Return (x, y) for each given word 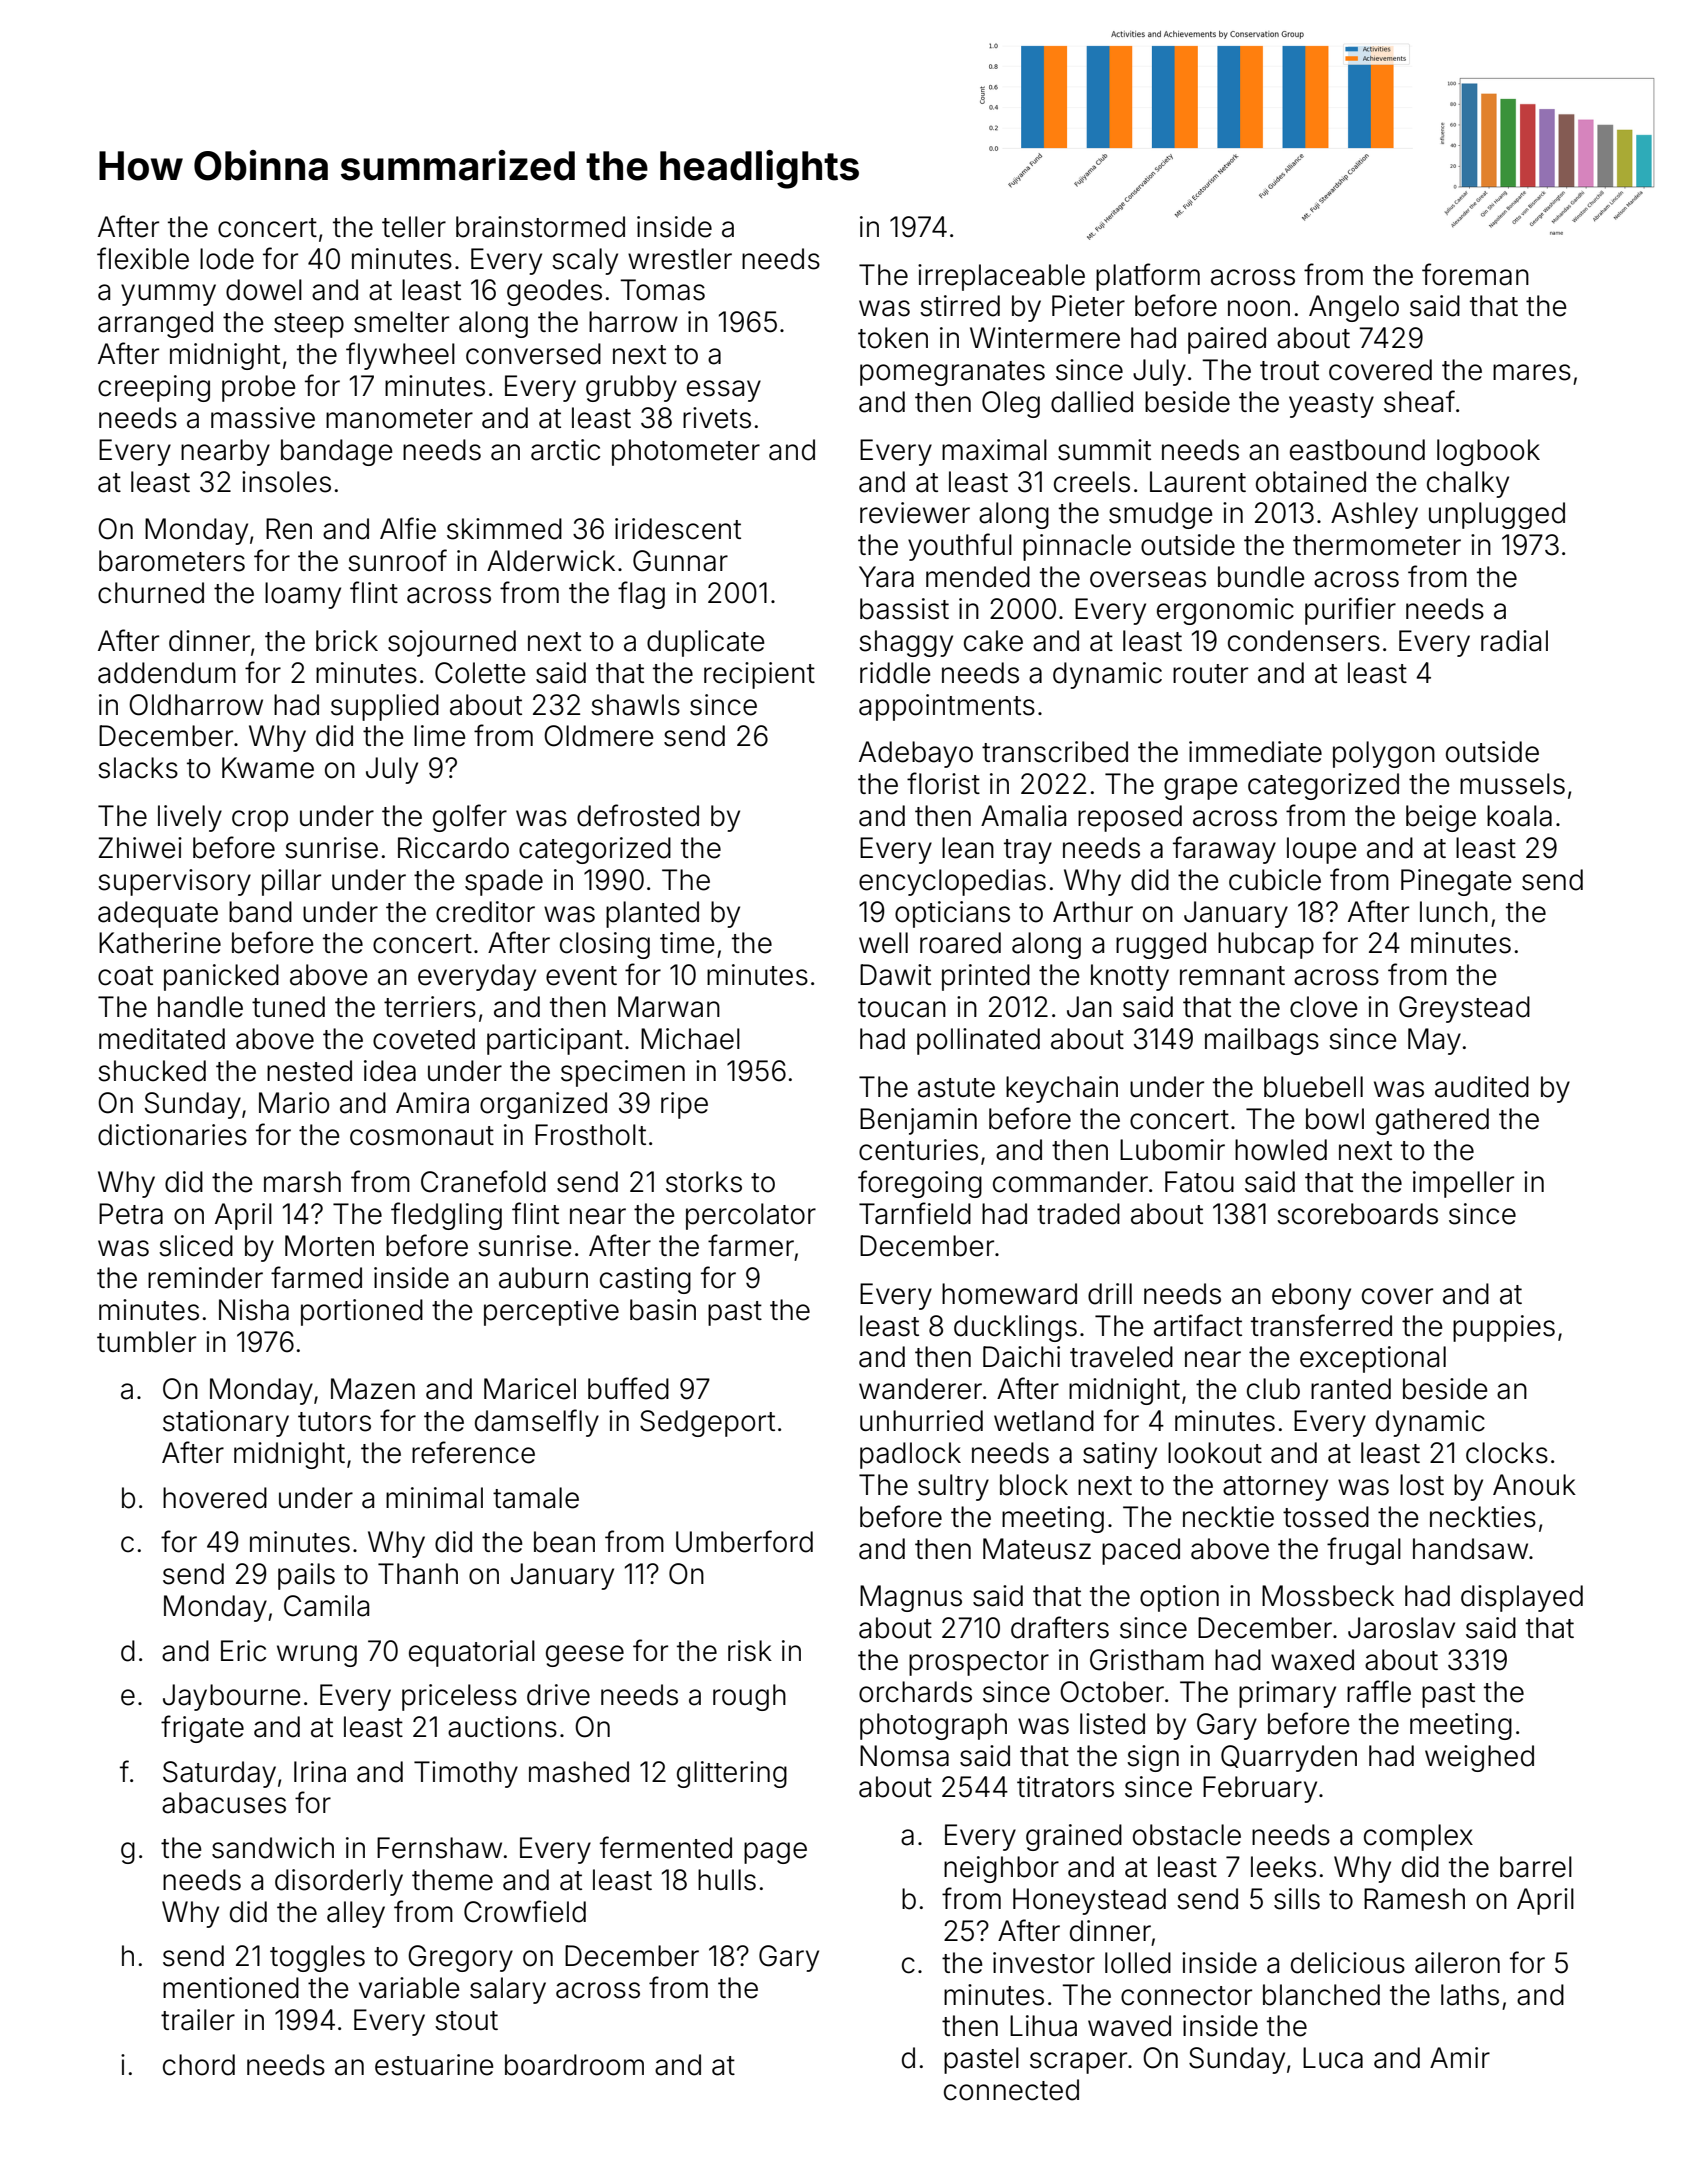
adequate (158, 914)
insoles (286, 482)
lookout (1215, 1453)
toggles (317, 1958)
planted (652, 914)
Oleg (1011, 404)
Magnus (911, 1598)
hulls (727, 1880)
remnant (1232, 976)
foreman (1475, 274)
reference (473, 1452)
